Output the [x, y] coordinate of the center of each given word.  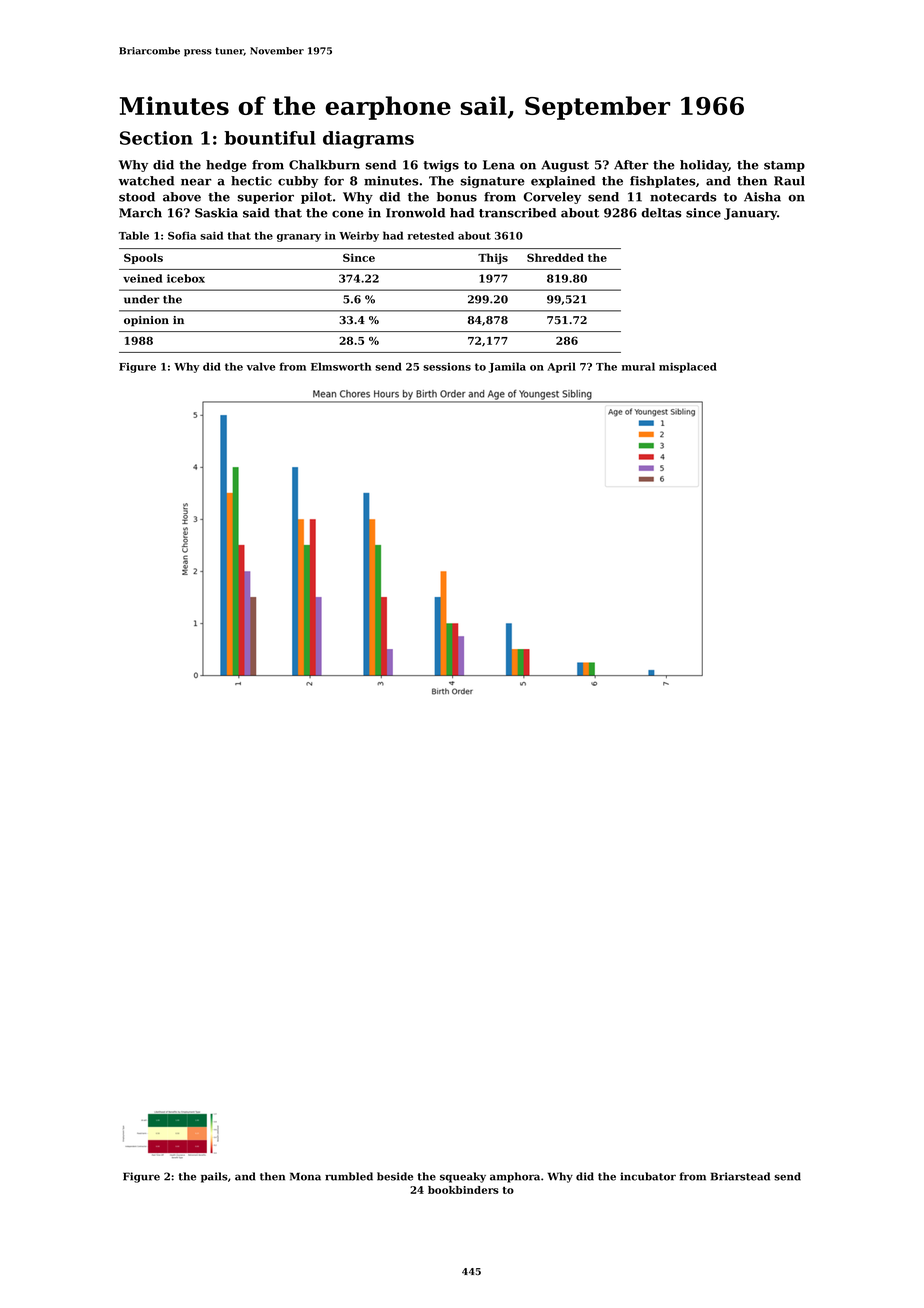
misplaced [688, 367]
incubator [648, 1176]
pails [214, 1177]
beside [395, 1176]
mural [638, 366]
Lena [499, 165]
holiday [704, 166]
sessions [447, 367]
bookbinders [463, 1190]
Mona [305, 1176]
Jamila [507, 367]
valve [261, 366]
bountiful [270, 138]
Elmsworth [341, 366]
